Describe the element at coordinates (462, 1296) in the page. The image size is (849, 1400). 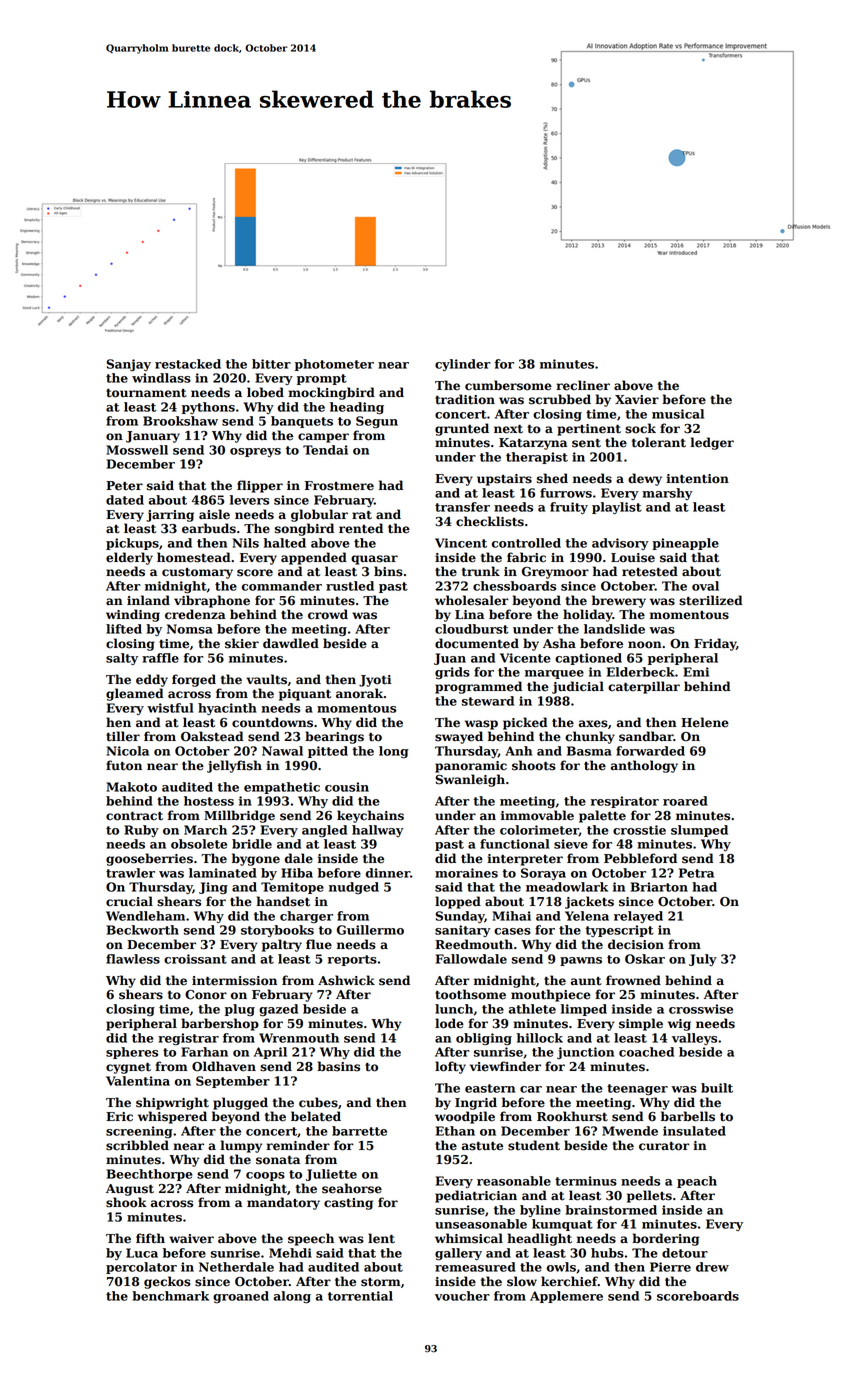
I see `voucher` at that location.
